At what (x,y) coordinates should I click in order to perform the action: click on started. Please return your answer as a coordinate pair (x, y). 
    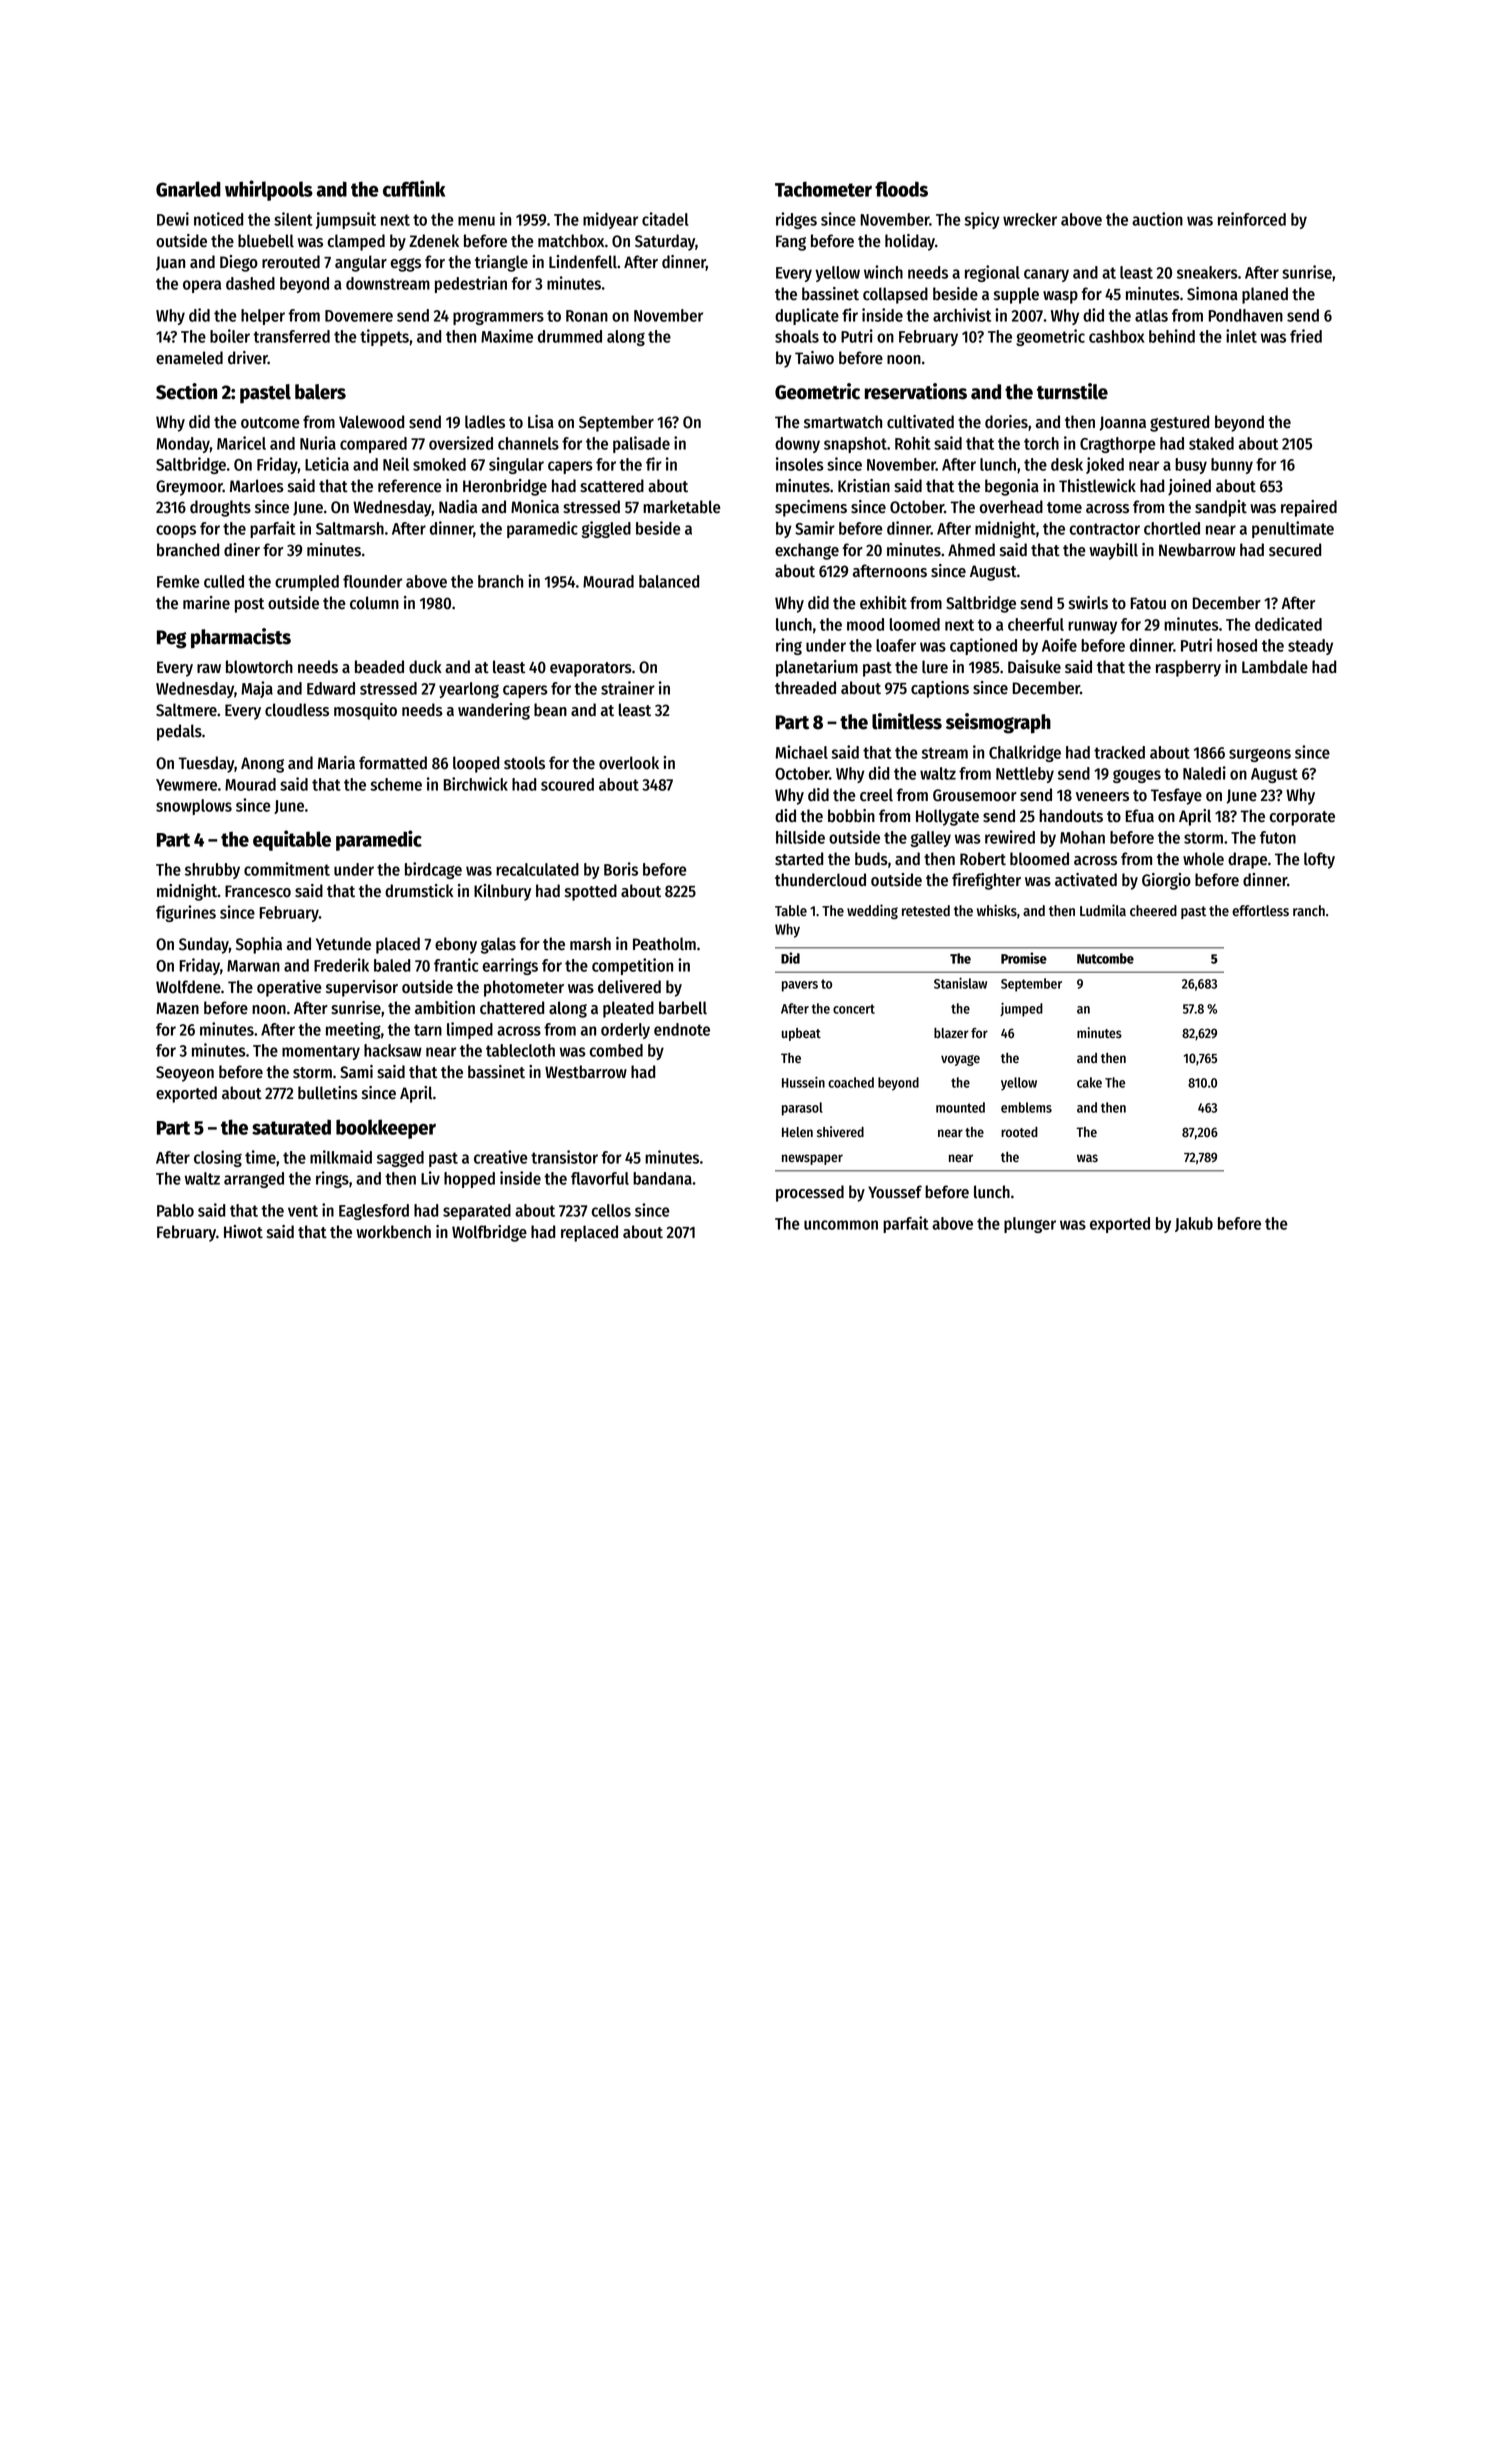
    Looking at the image, I should click on (799, 859).
